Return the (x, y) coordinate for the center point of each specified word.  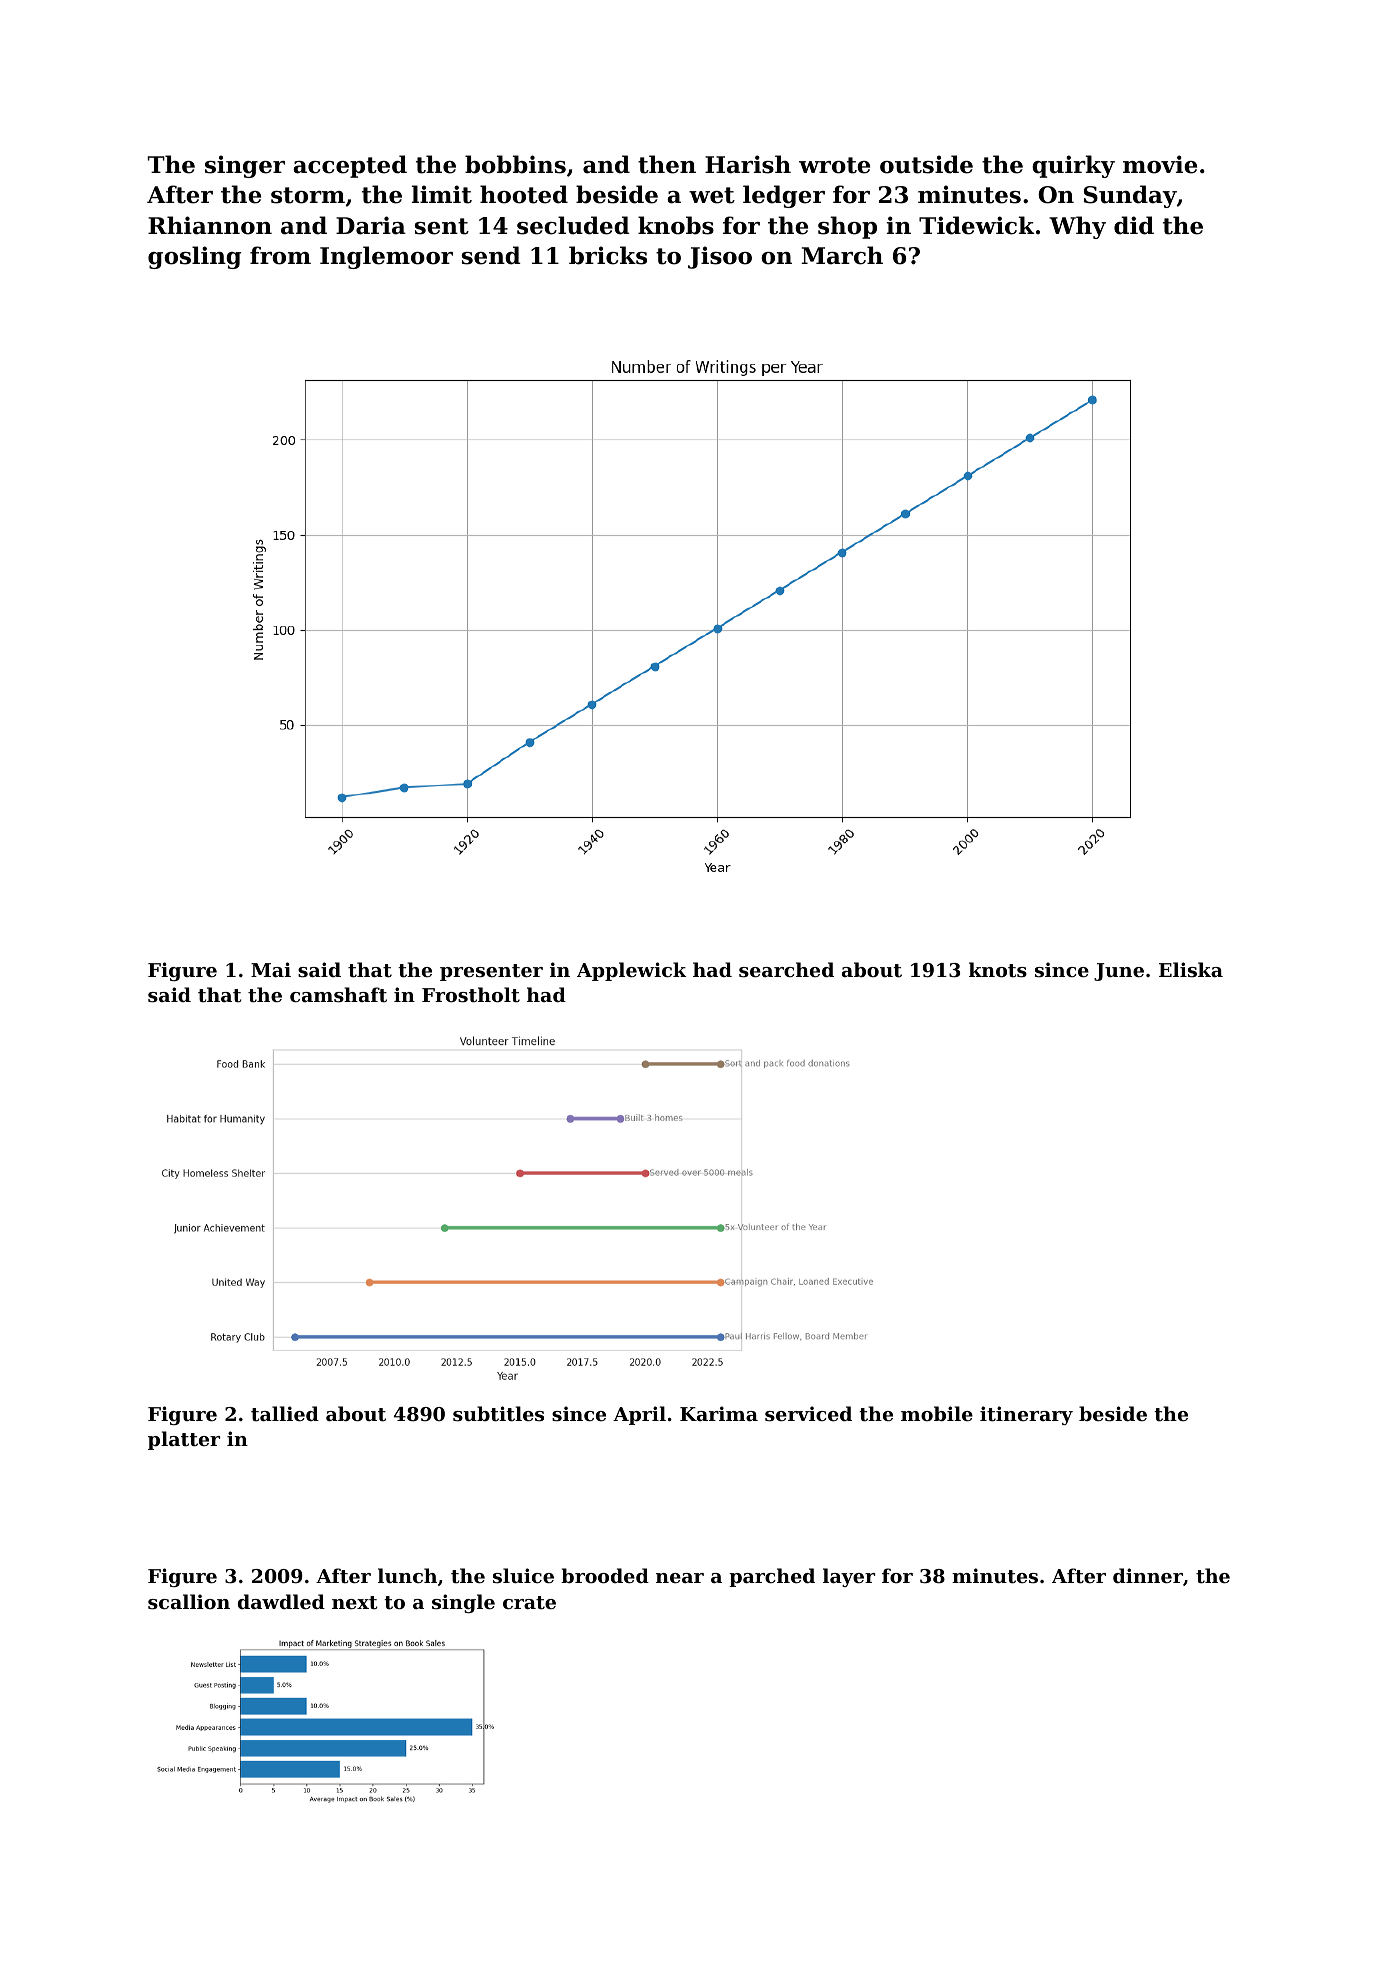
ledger (784, 196)
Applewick (632, 971)
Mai (271, 969)
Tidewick (977, 225)
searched (786, 970)
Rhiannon (210, 225)
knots (998, 970)
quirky (1073, 166)
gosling (194, 257)
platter (184, 1440)
